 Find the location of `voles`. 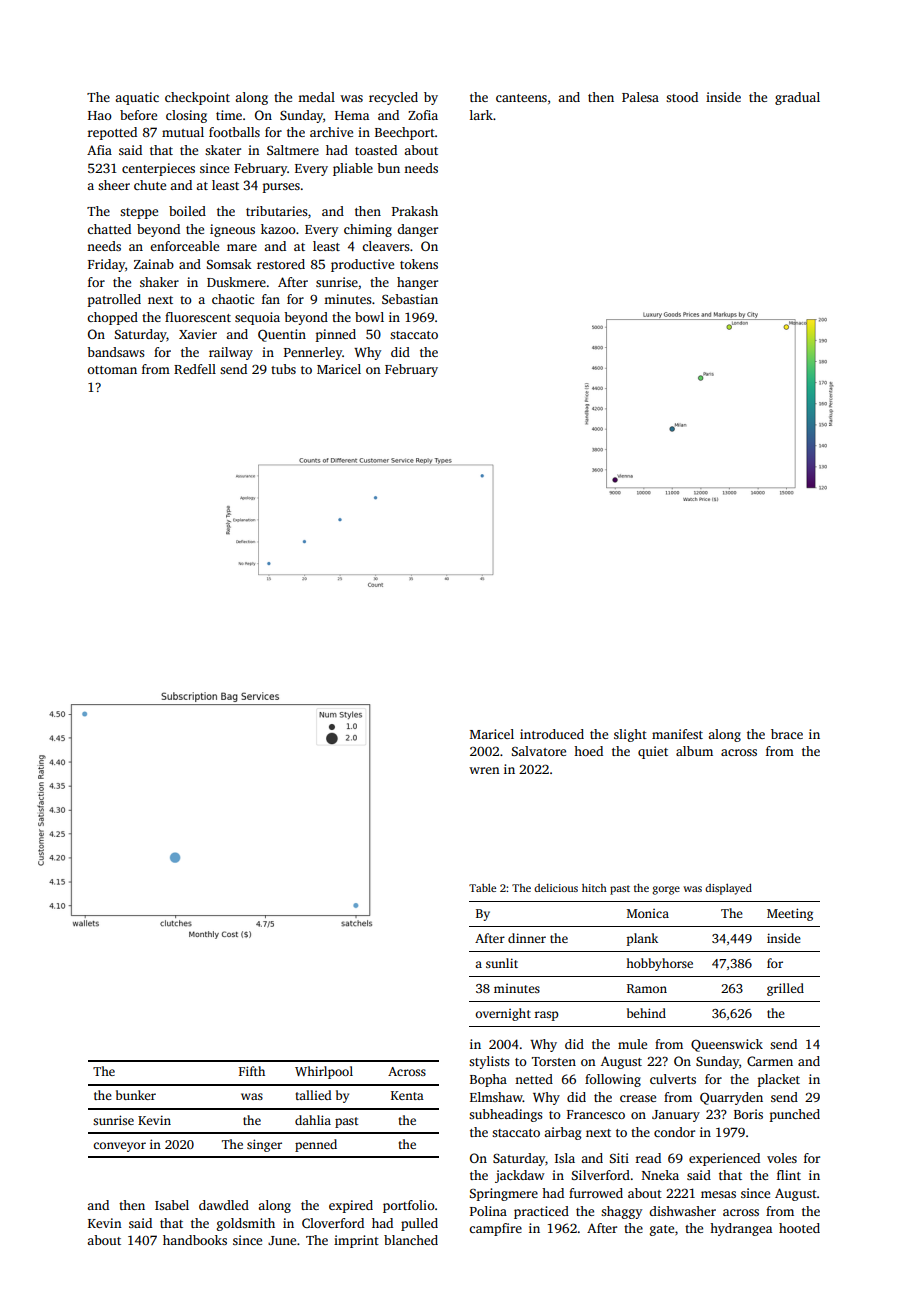

voles is located at coordinates (782, 1158).
